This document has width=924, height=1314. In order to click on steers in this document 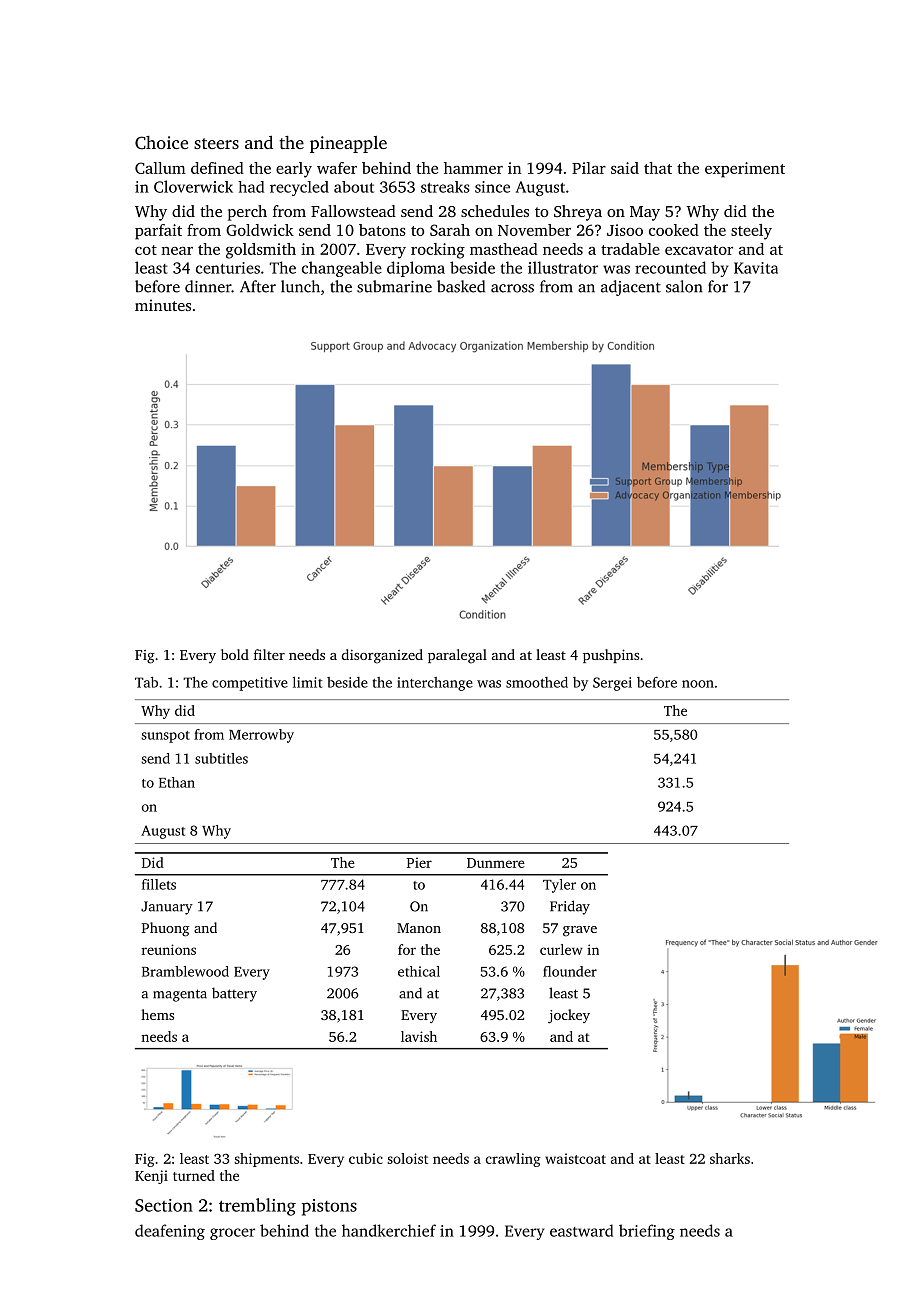, I will do `click(216, 143)`.
